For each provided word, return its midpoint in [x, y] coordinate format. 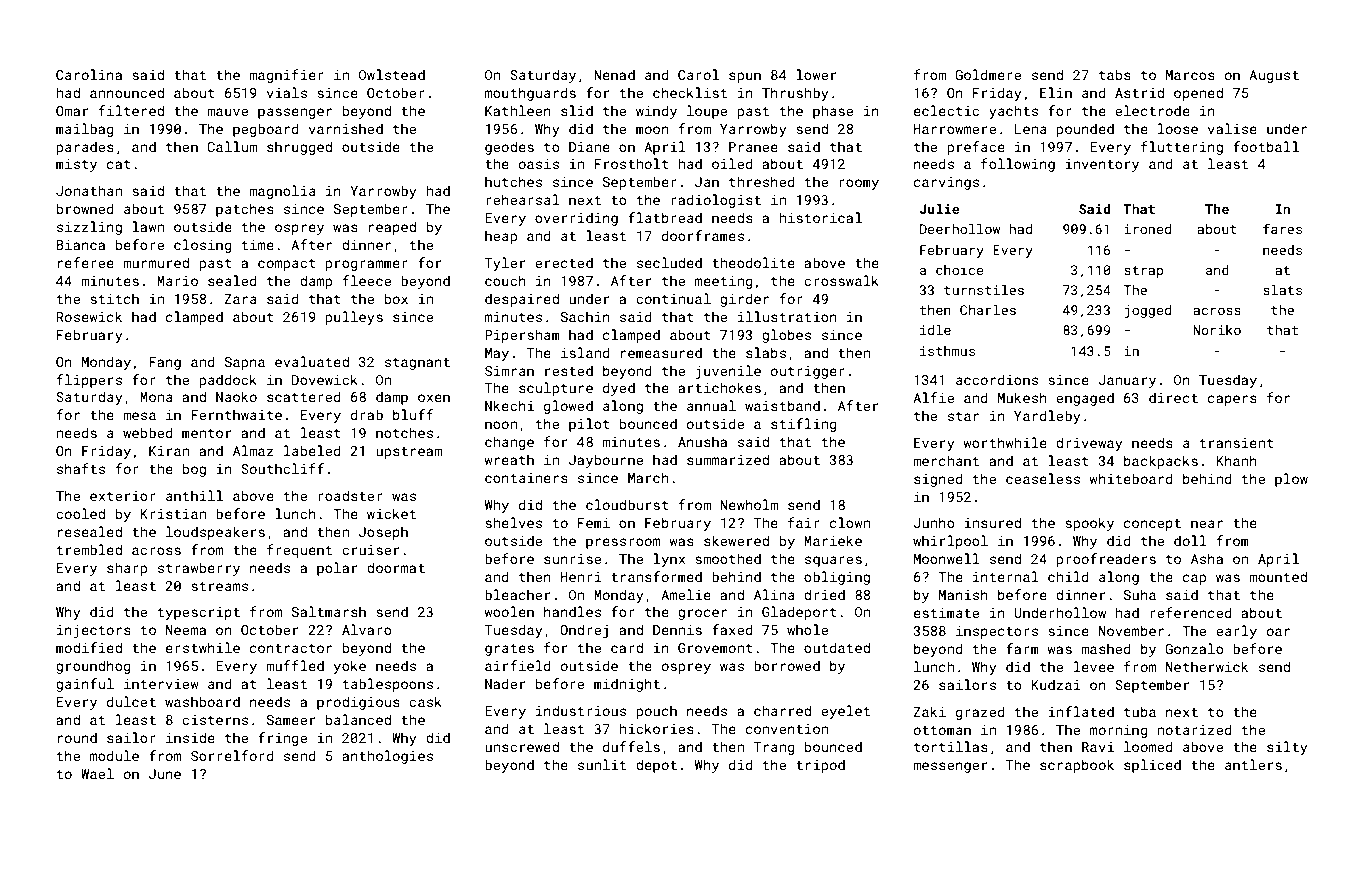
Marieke [833, 540]
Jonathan [89, 190]
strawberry [199, 569]
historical [821, 217]
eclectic [946, 110]
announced [127, 92]
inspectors [997, 632]
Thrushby [795, 94]
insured [992, 522]
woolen [509, 611]
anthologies [387, 757]
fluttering [1182, 148]
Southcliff [282, 468]
